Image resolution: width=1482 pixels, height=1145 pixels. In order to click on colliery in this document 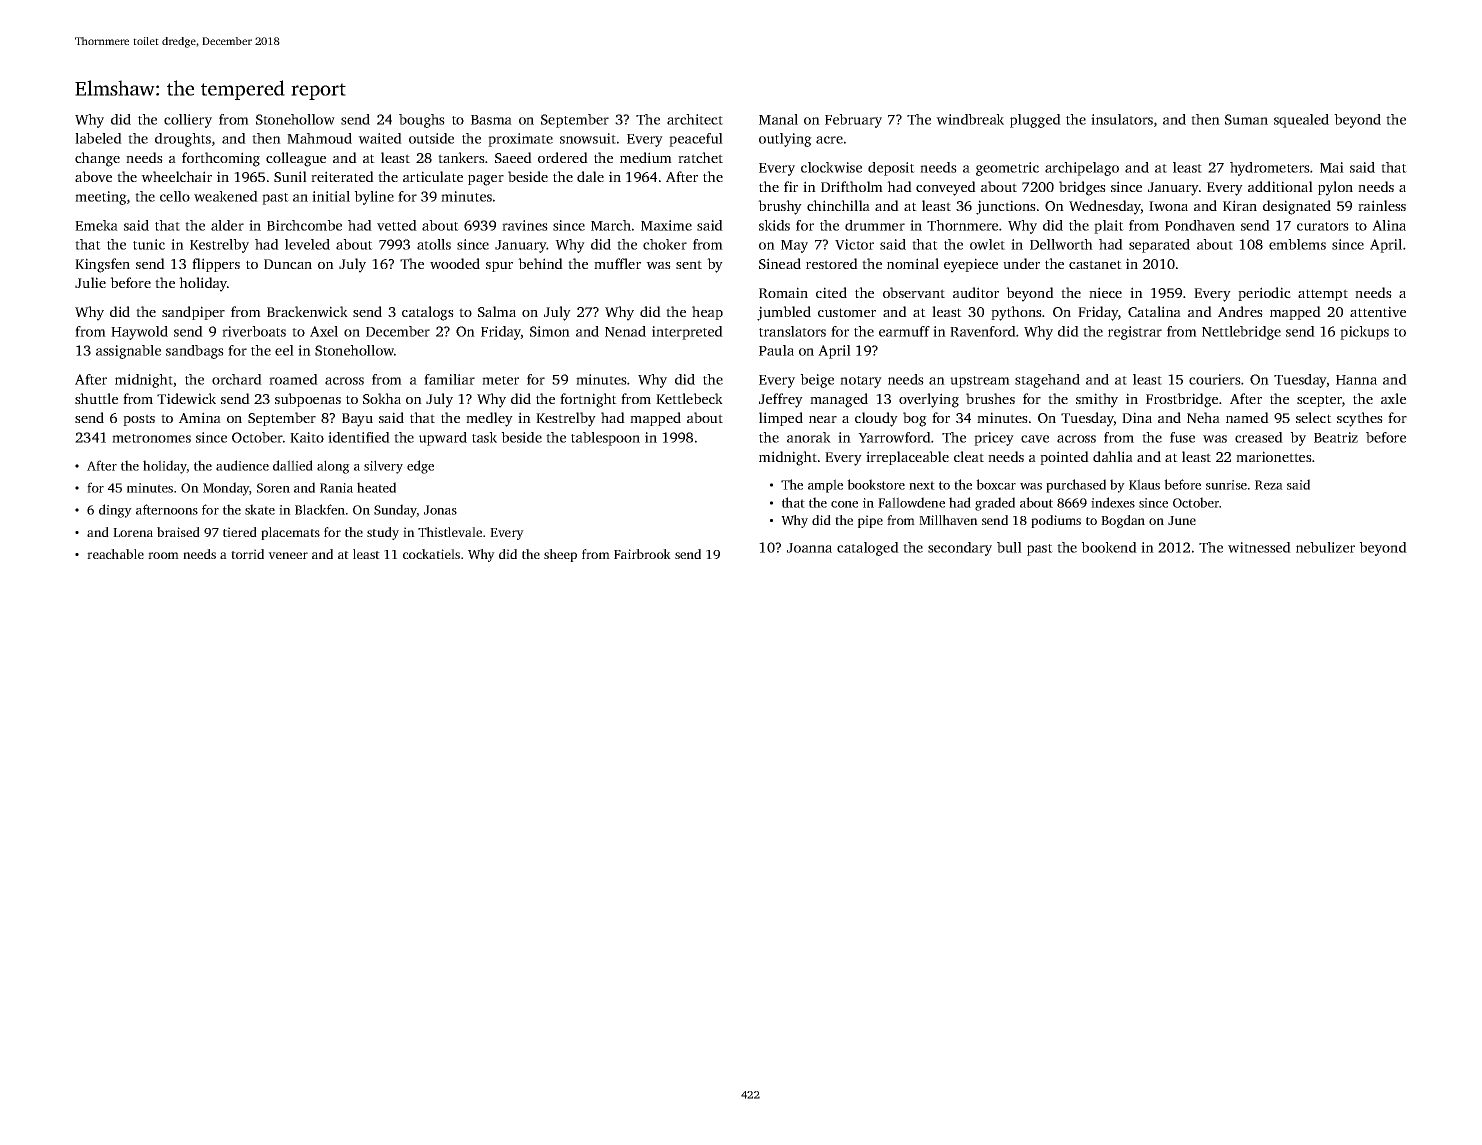, I will do `click(188, 121)`.
